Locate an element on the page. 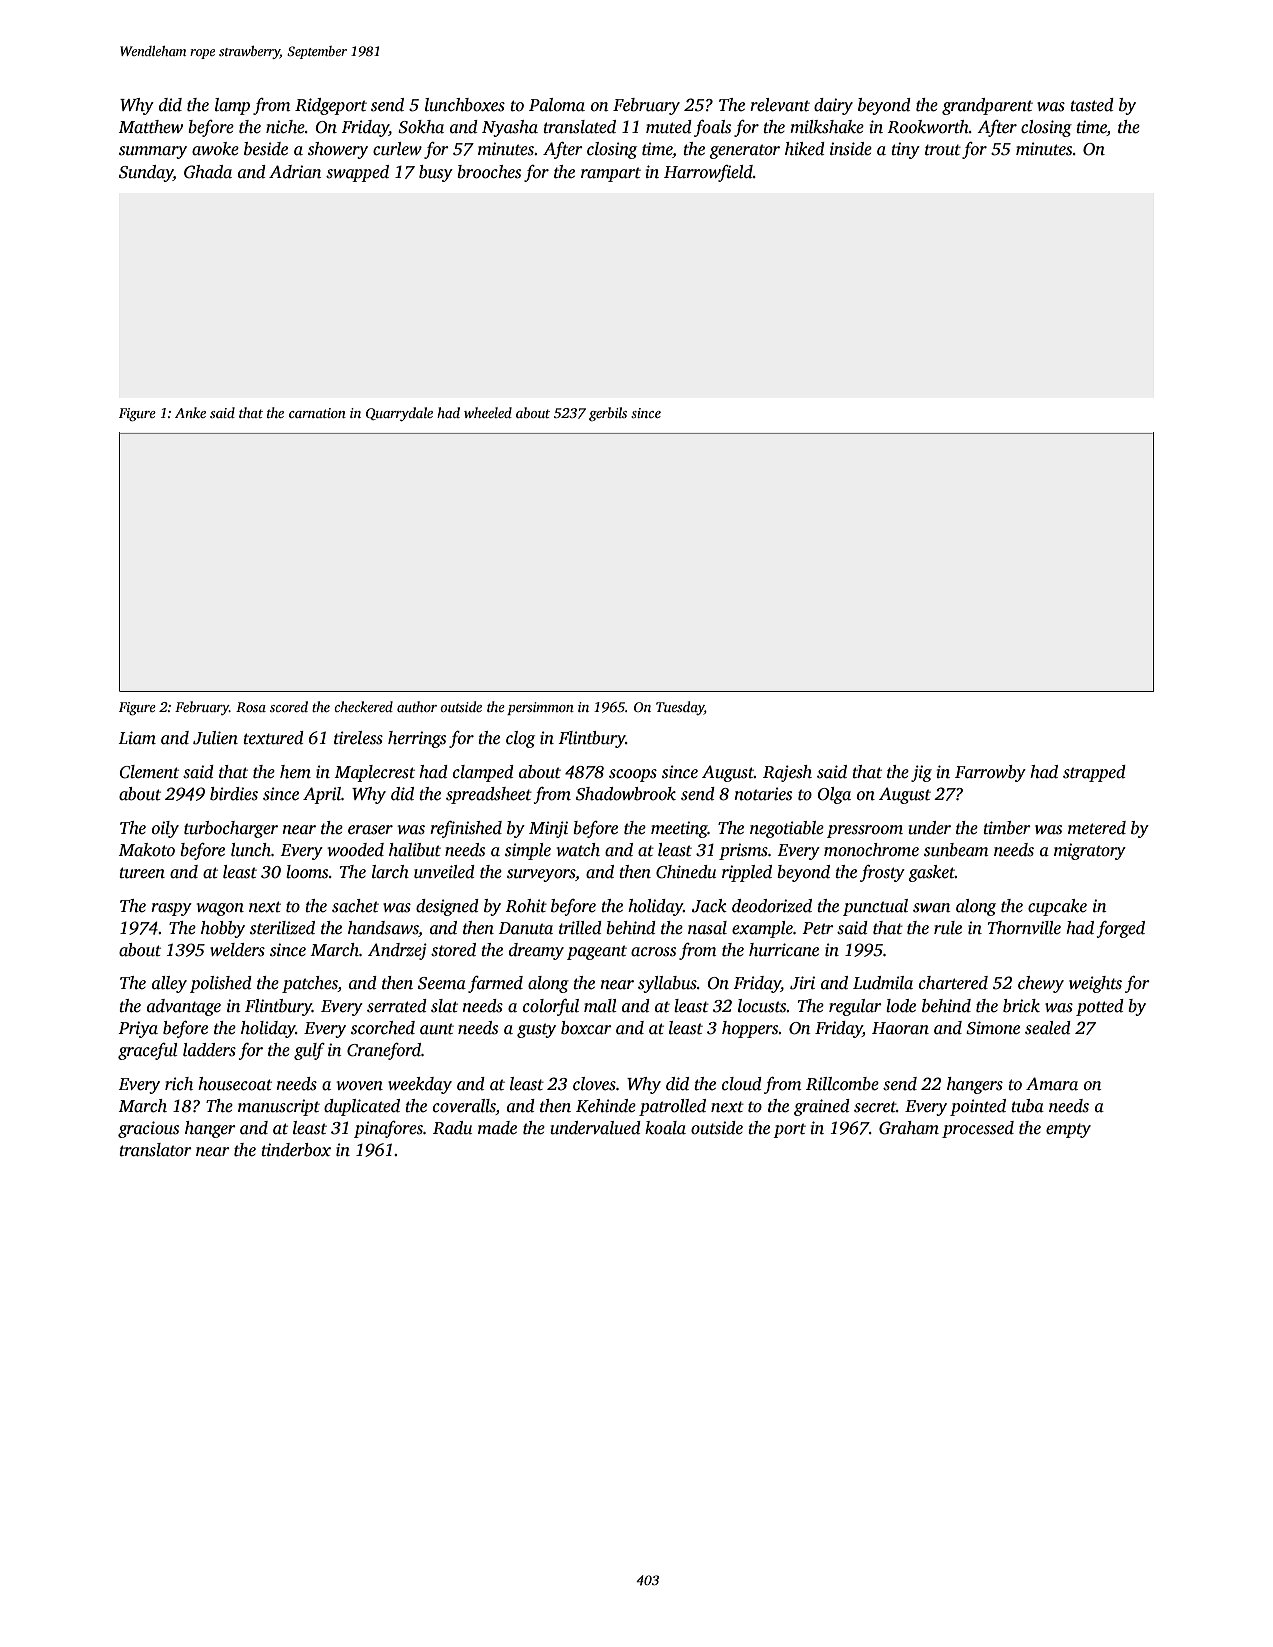 The width and height of the page is (1273, 1647). graceful is located at coordinates (148, 1051).
